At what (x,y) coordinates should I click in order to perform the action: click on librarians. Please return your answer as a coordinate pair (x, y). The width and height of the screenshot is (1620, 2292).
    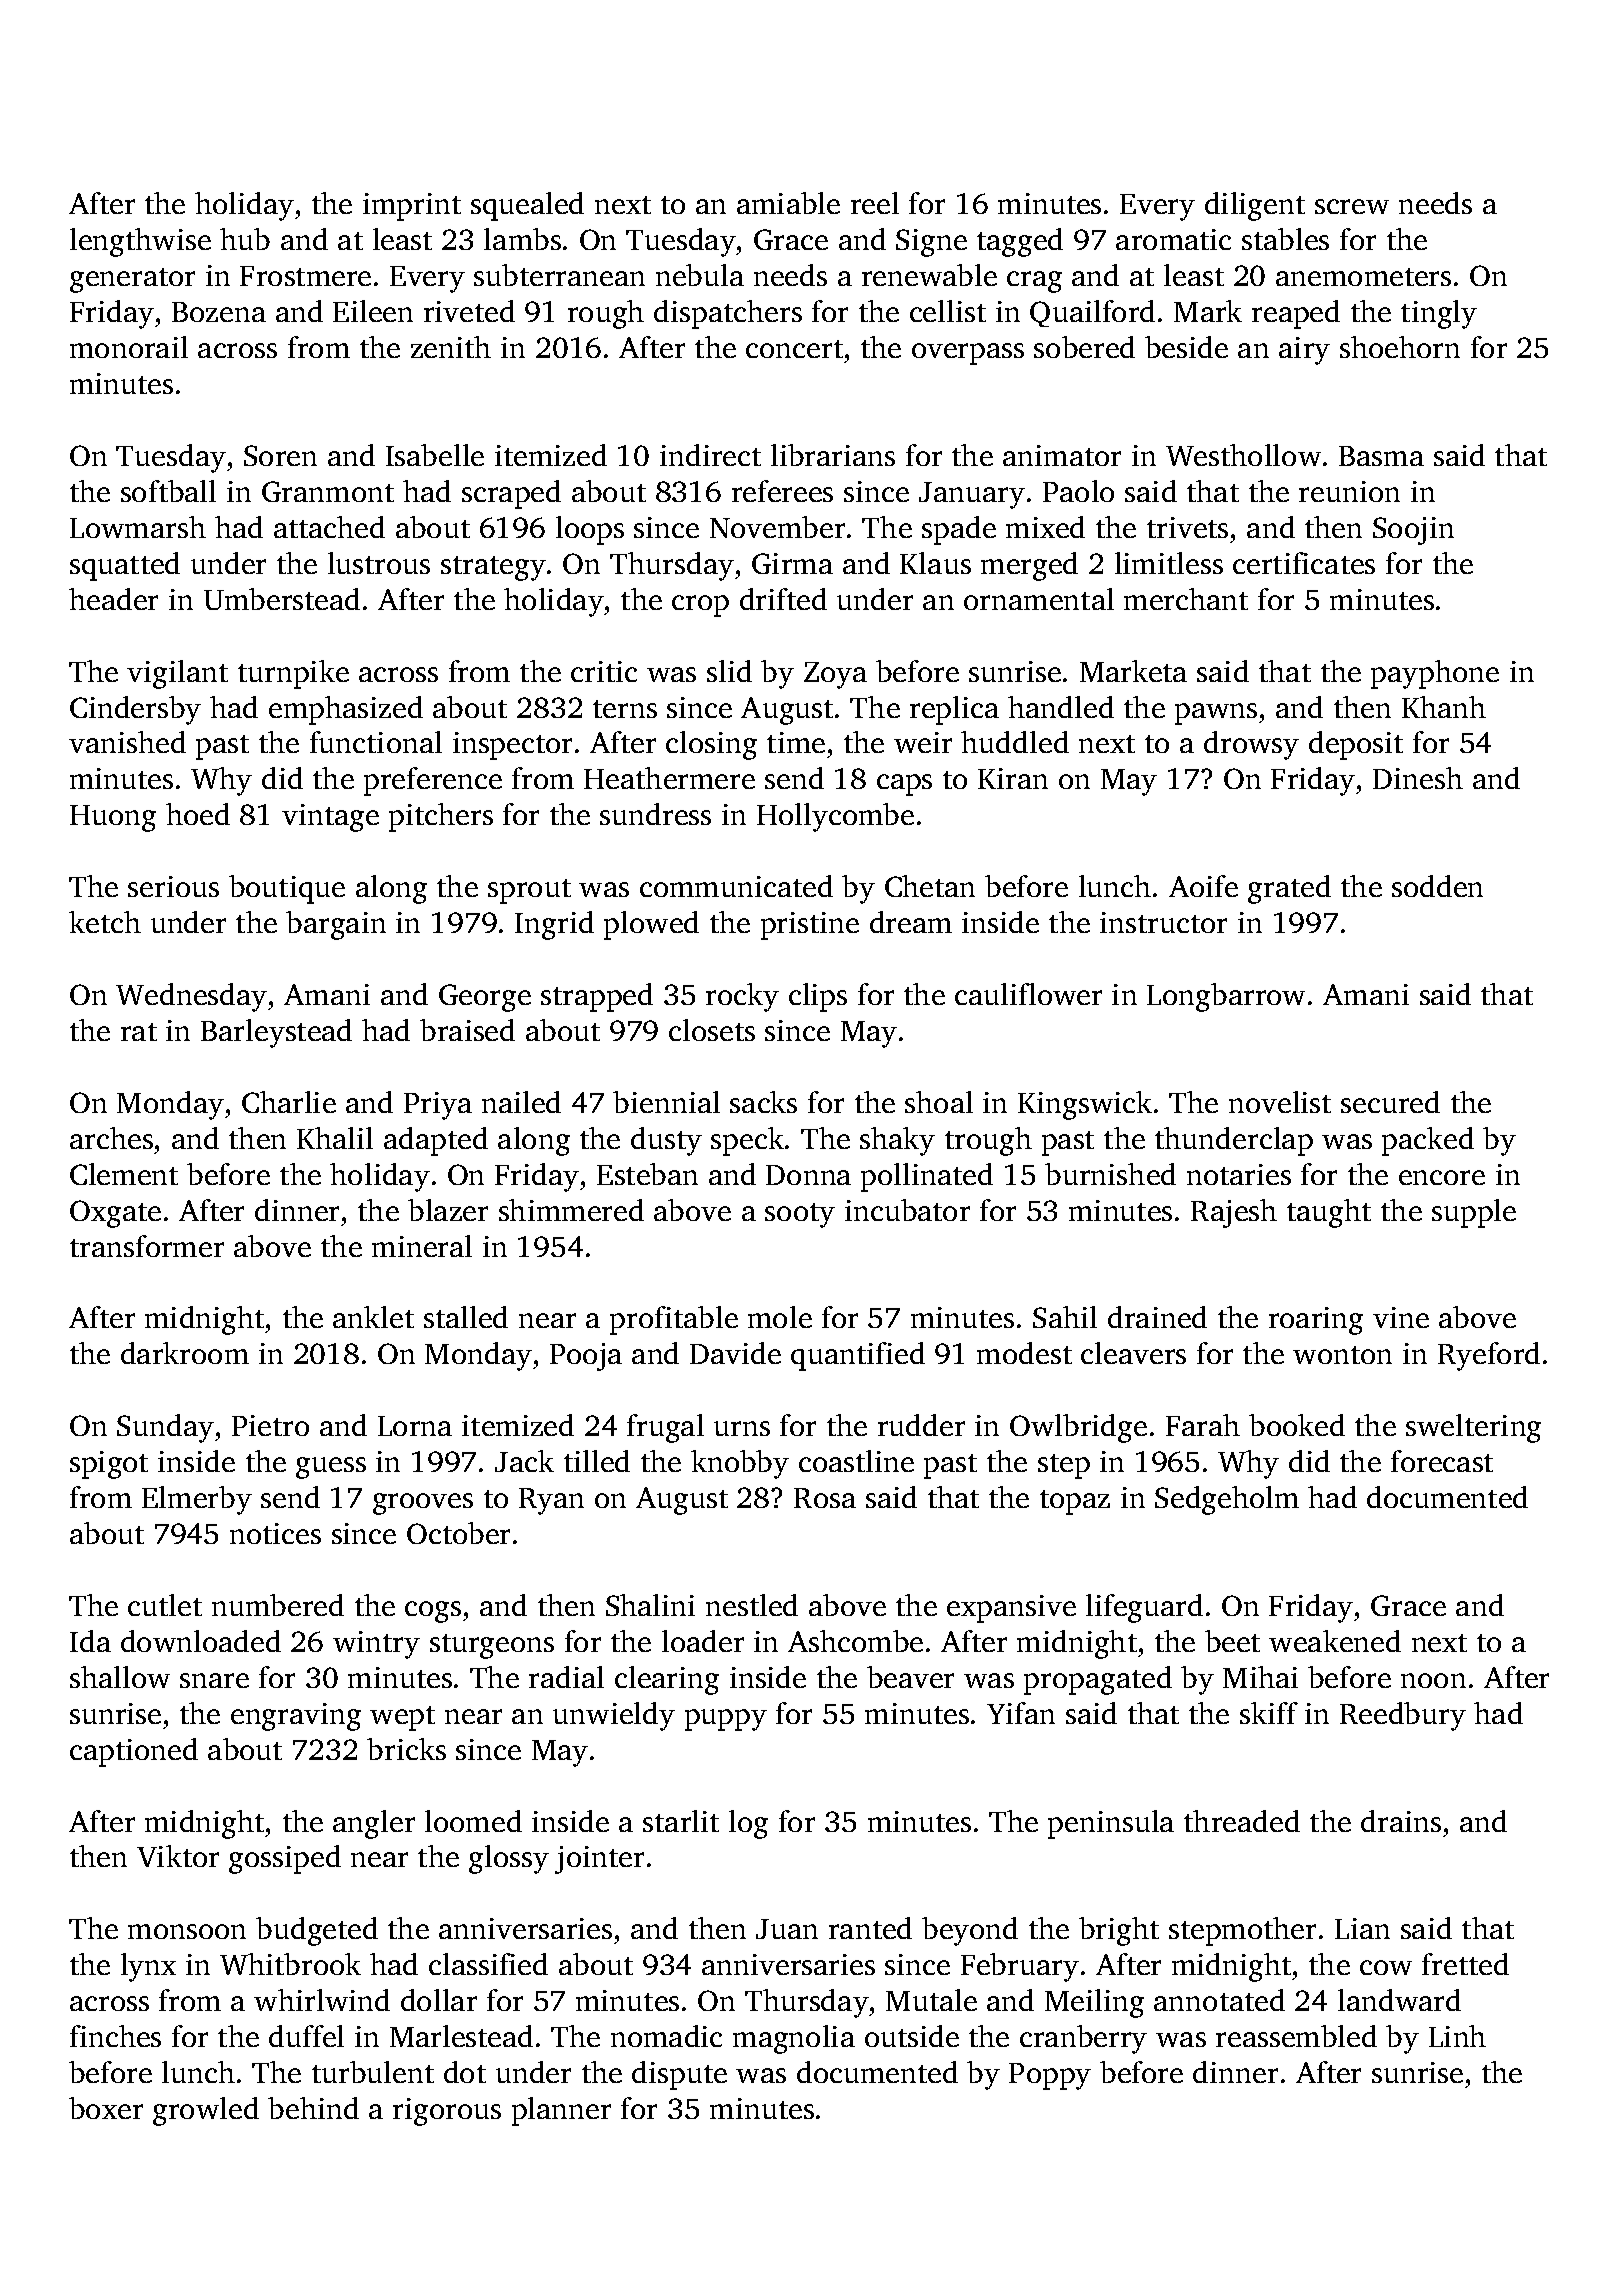
    Looking at the image, I should click on (833, 455).
